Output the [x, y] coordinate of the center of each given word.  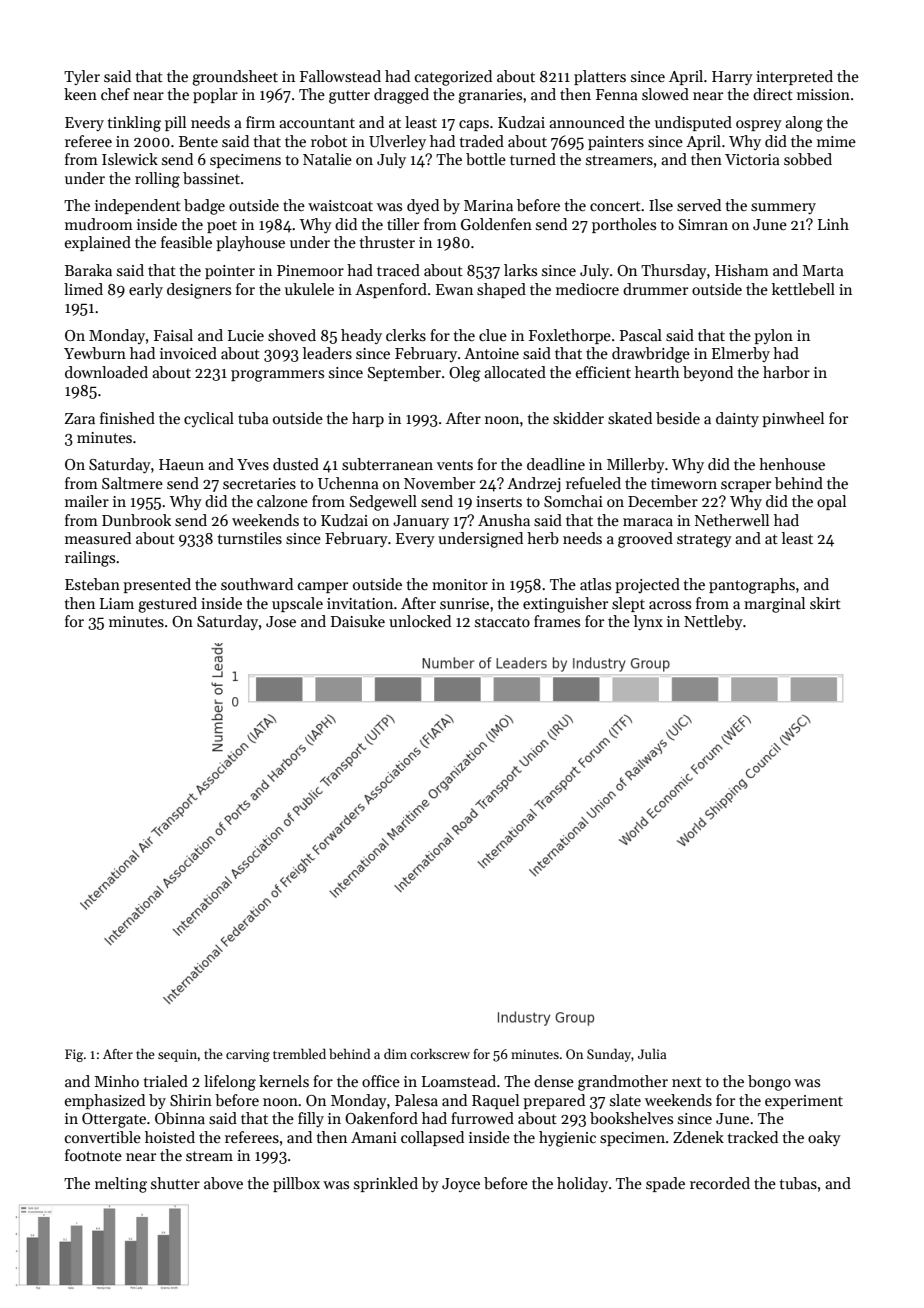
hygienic [567, 1139]
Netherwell [732, 520]
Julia [652, 1053]
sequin [178, 1055]
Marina [488, 205]
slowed [665, 94]
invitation [360, 603]
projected [647, 585]
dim [395, 1053]
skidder [578, 418]
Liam [117, 603]
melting [121, 1185]
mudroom [99, 224]
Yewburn [95, 353]
